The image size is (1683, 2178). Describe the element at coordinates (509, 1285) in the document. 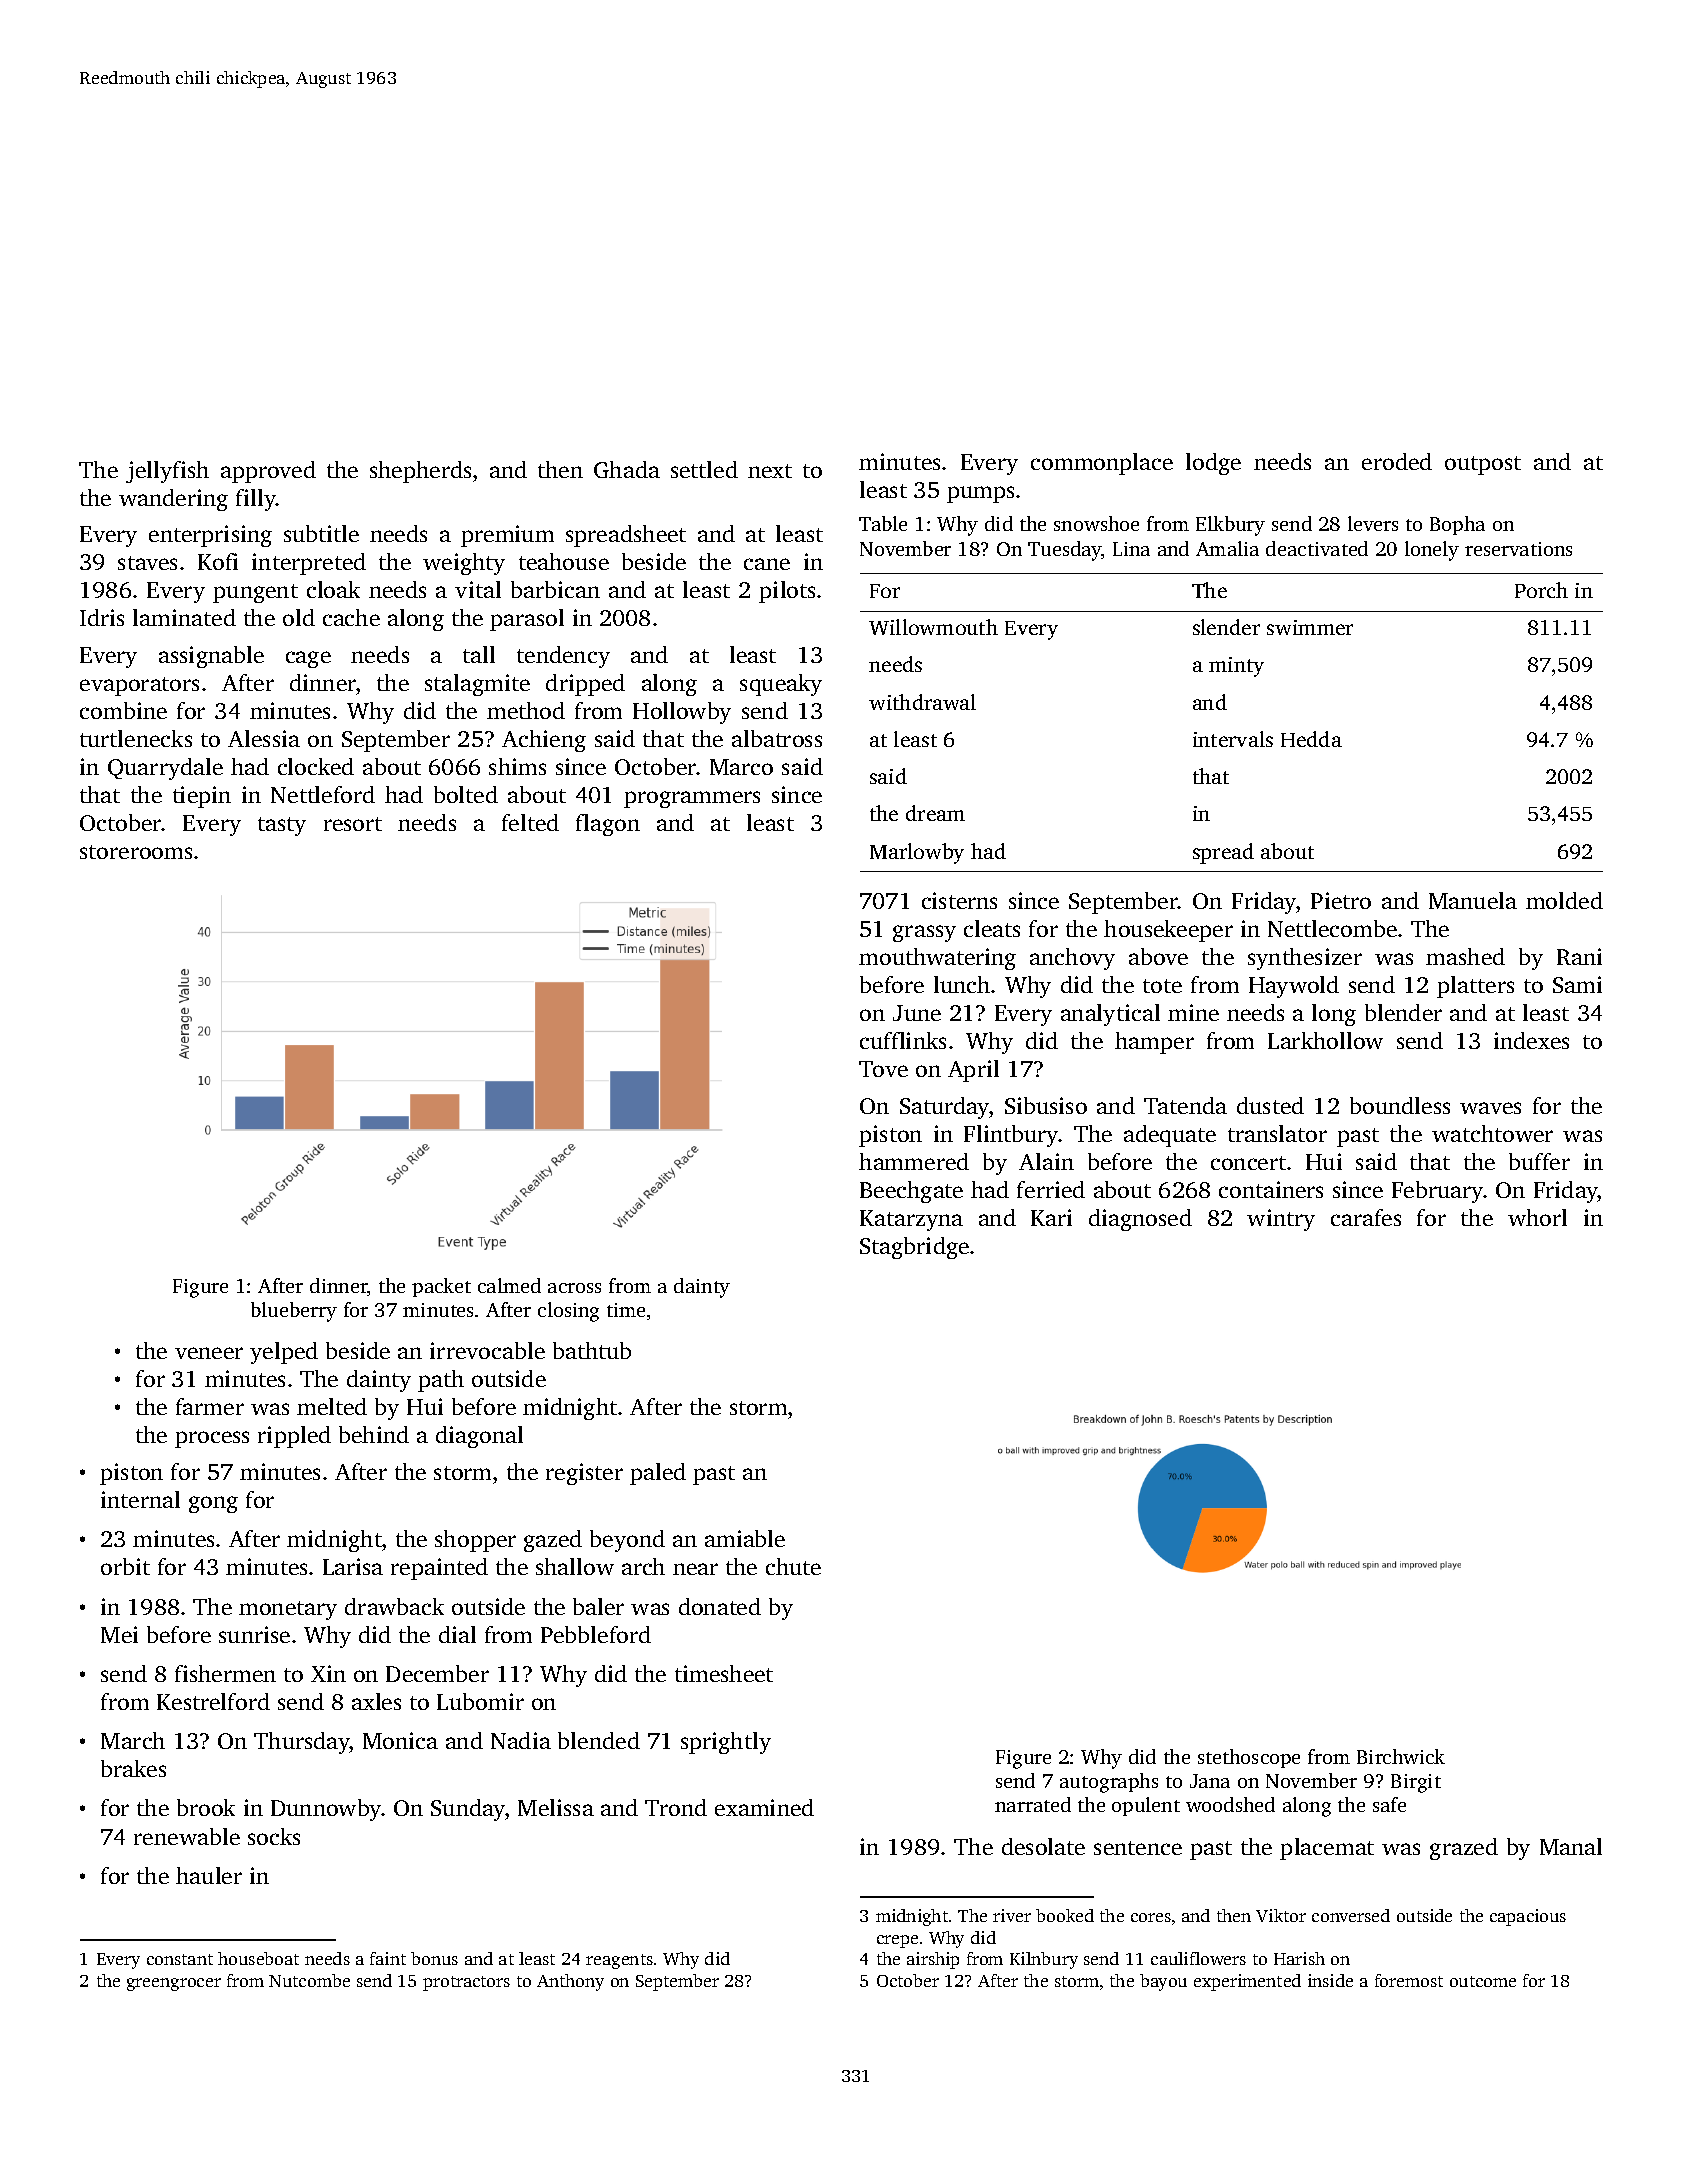

I see `calmed` at that location.
